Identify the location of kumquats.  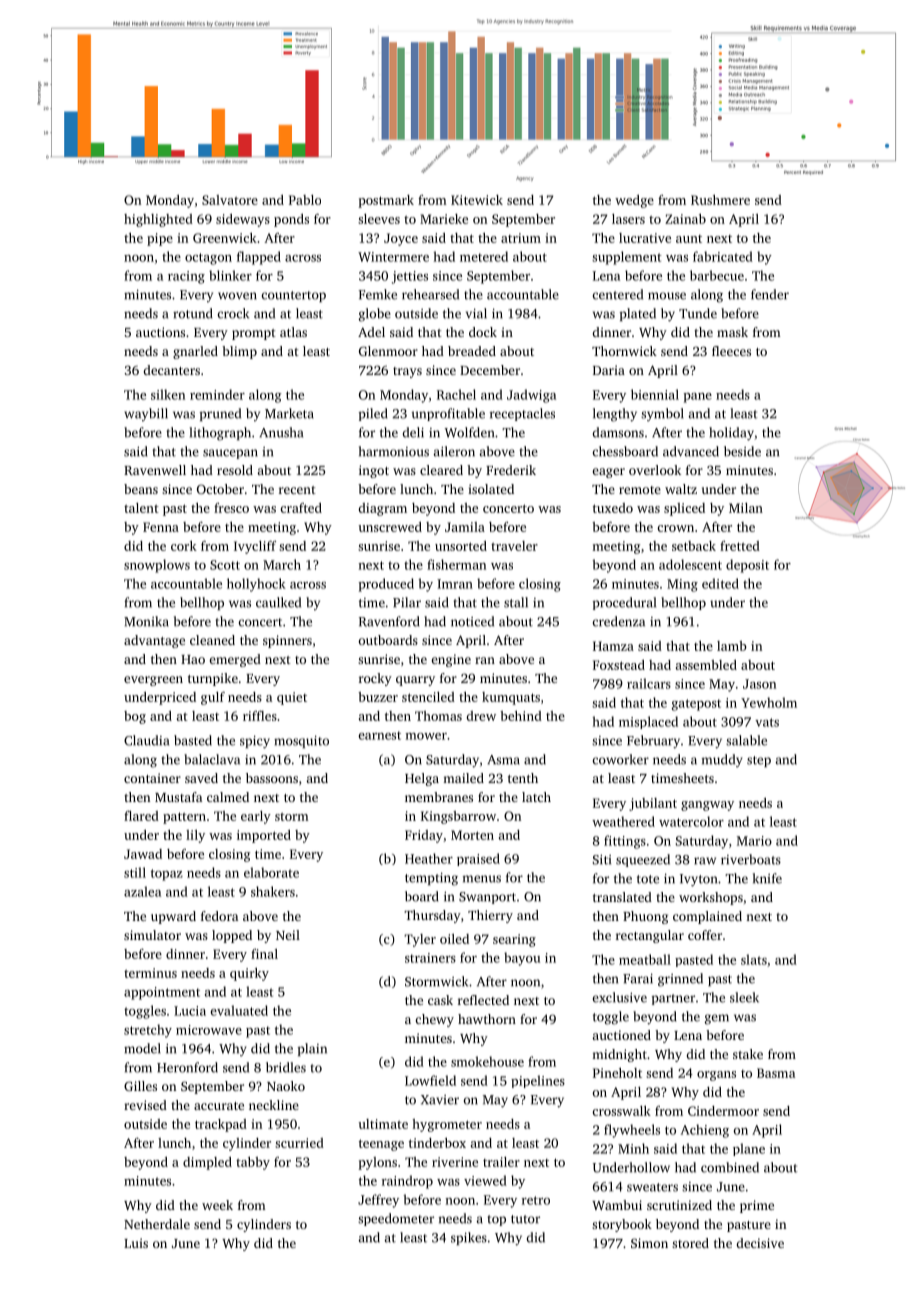
(511, 698).
